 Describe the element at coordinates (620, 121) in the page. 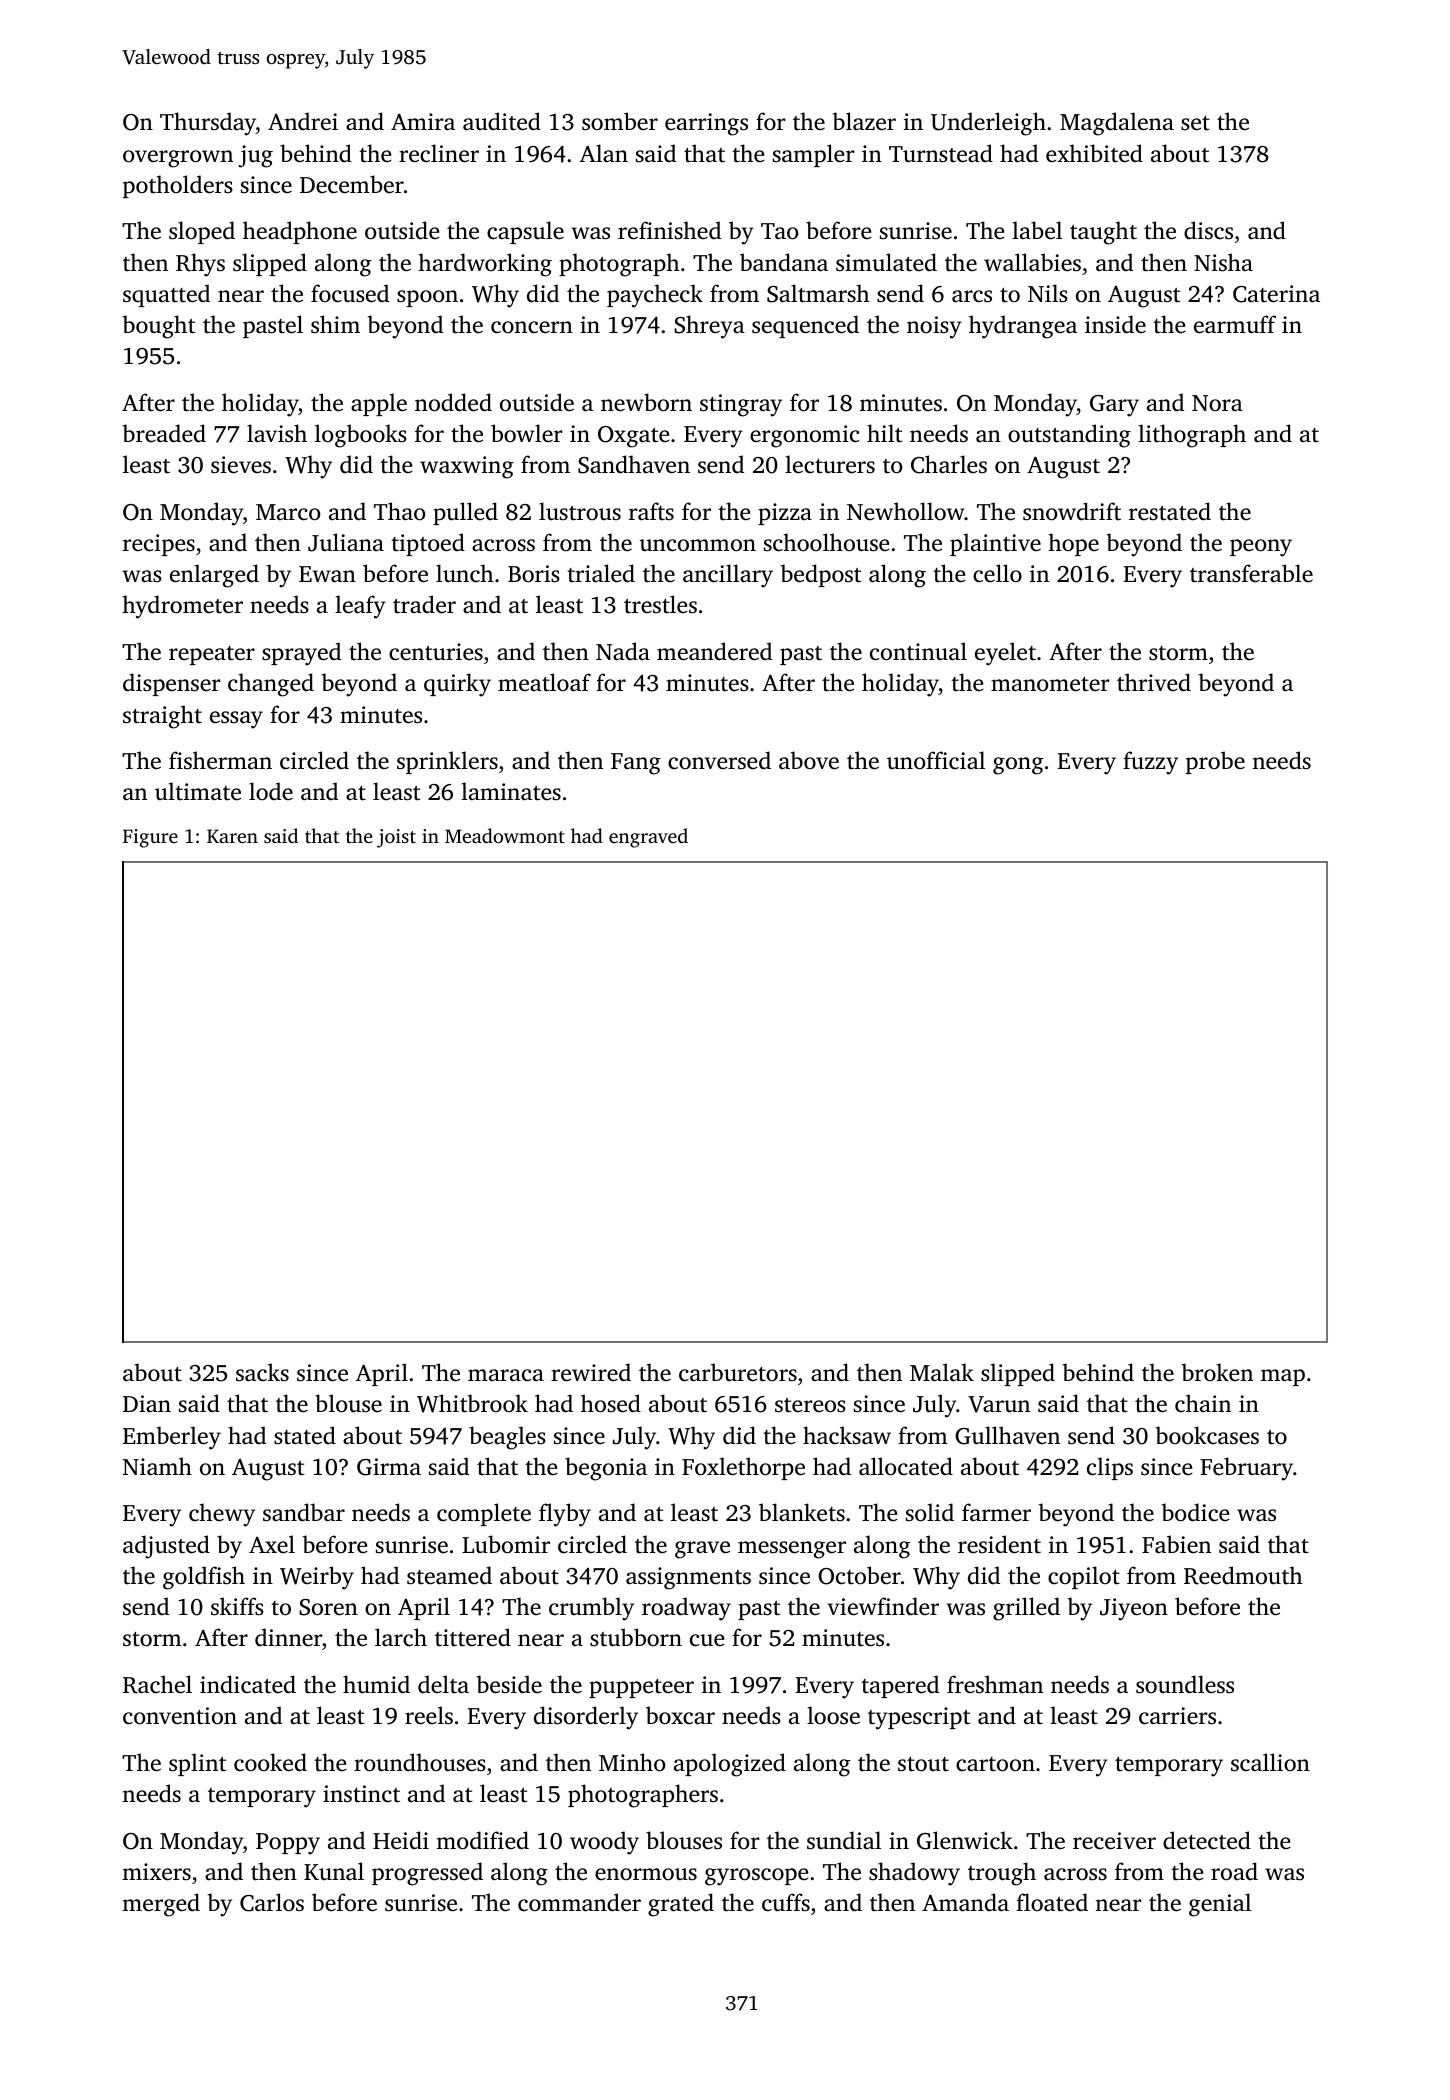

I see `somber` at that location.
